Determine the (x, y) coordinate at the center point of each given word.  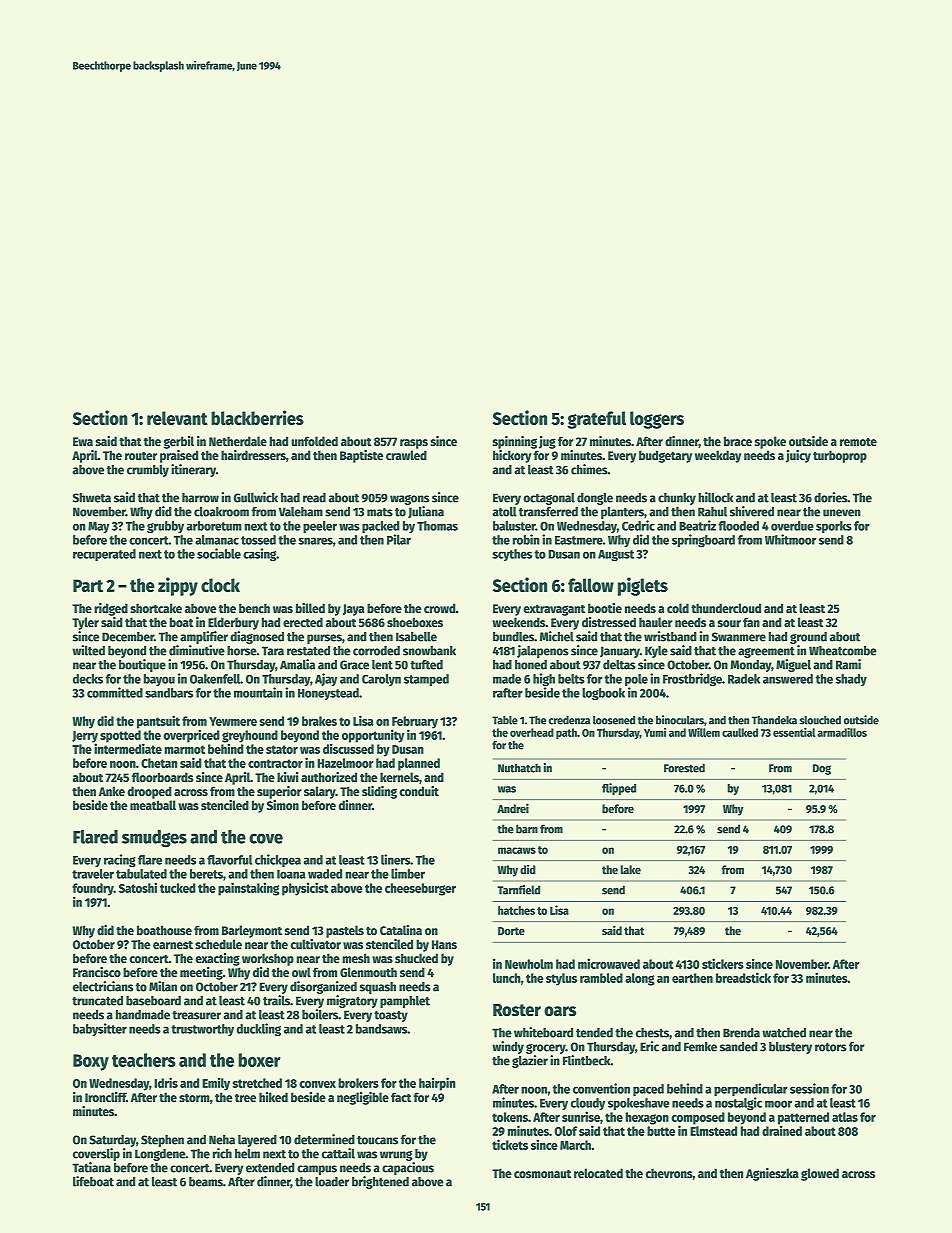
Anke (112, 791)
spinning (515, 442)
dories (831, 497)
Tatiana (91, 1167)
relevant (177, 418)
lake (631, 869)
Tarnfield (518, 890)
